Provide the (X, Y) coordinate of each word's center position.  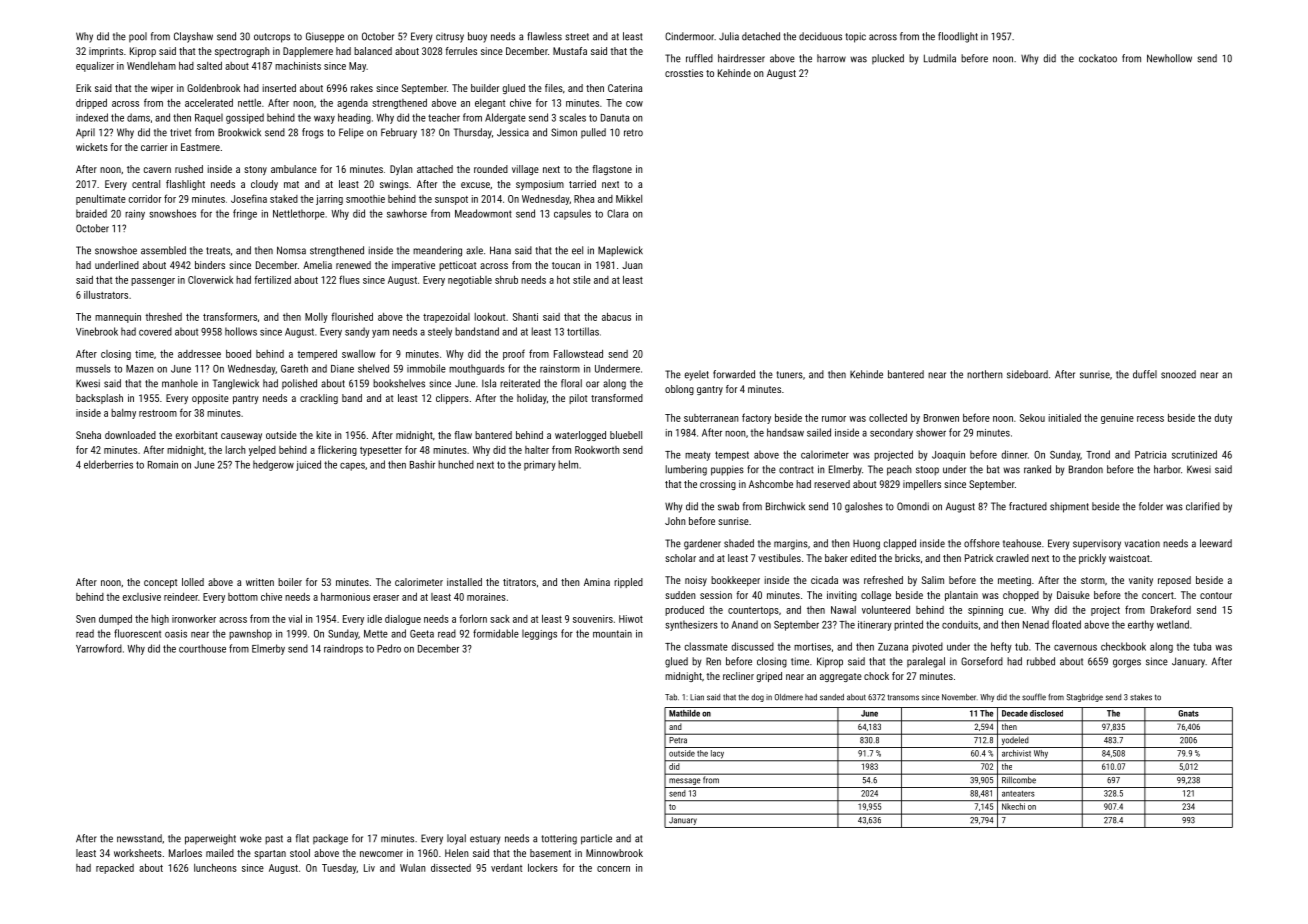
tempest (732, 456)
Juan (632, 265)
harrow (831, 58)
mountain (612, 634)
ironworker (194, 619)
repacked (115, 869)
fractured (1028, 506)
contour (1216, 595)
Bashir (422, 464)
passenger (153, 282)
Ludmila (940, 58)
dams (138, 117)
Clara (617, 213)
